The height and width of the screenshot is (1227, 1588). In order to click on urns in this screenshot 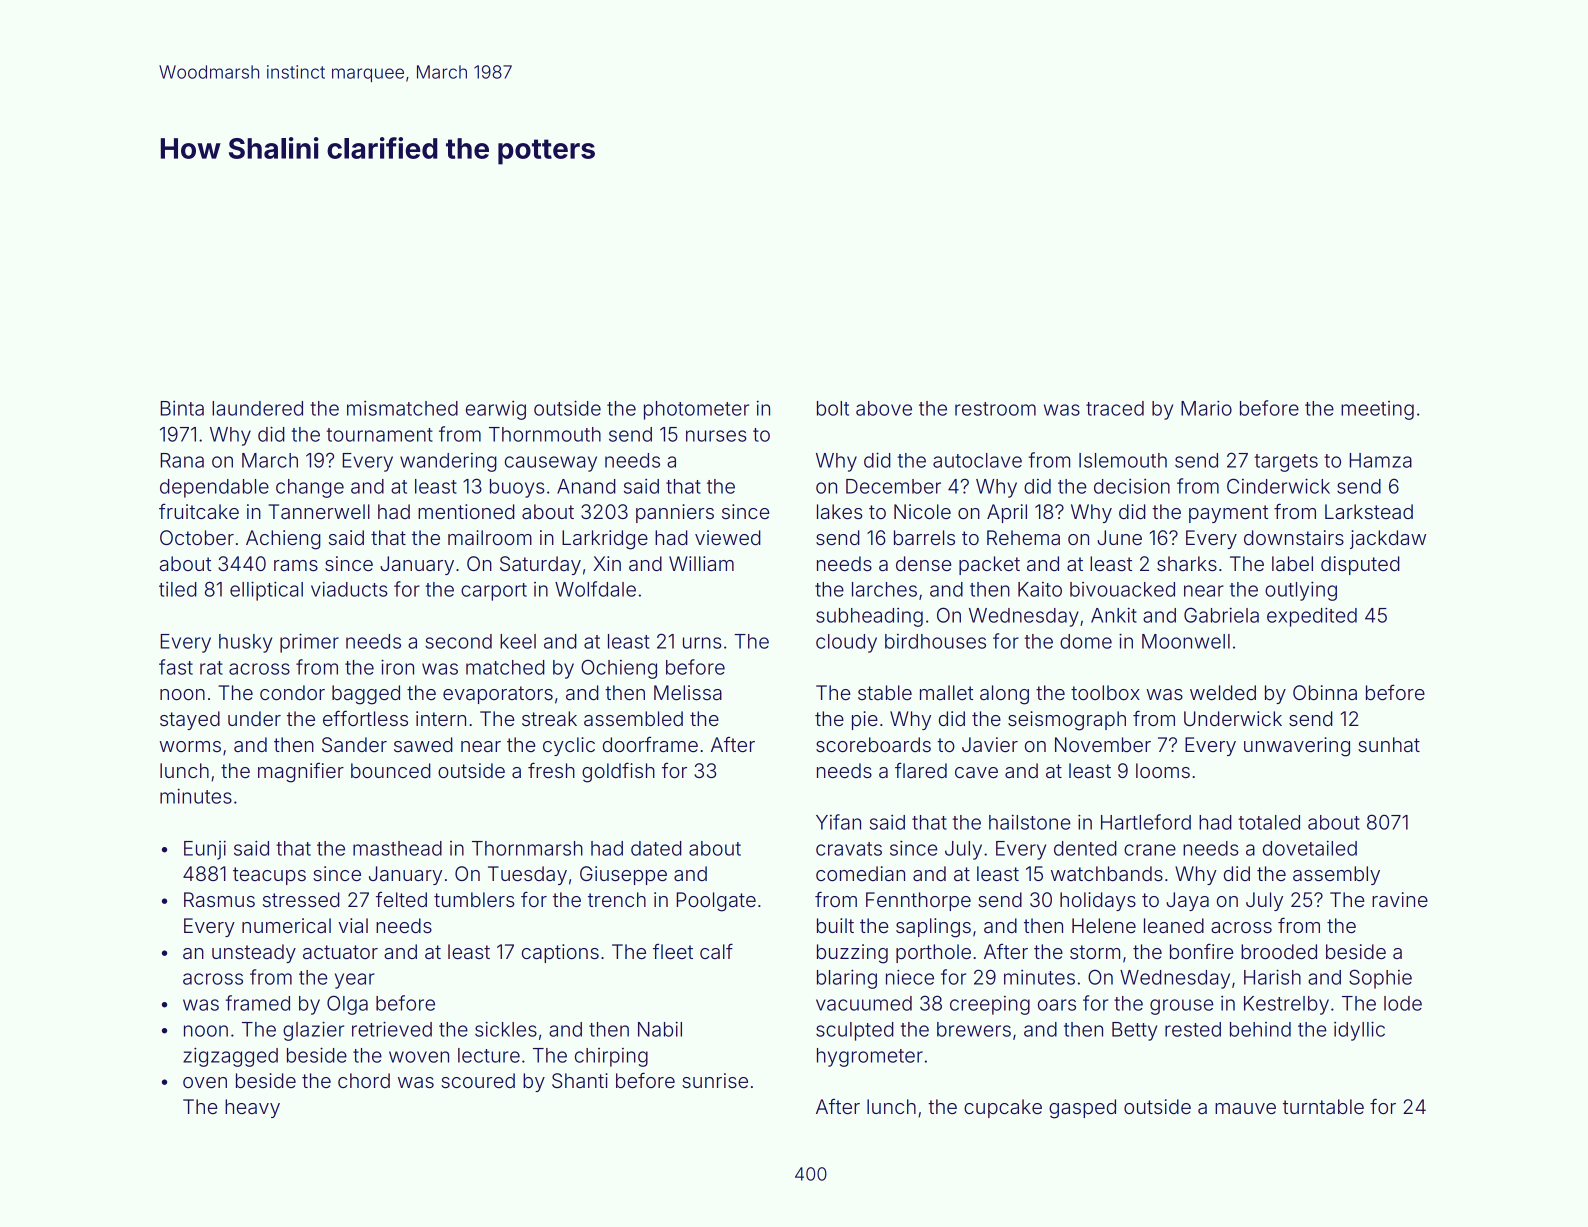, I will do `click(702, 643)`.
